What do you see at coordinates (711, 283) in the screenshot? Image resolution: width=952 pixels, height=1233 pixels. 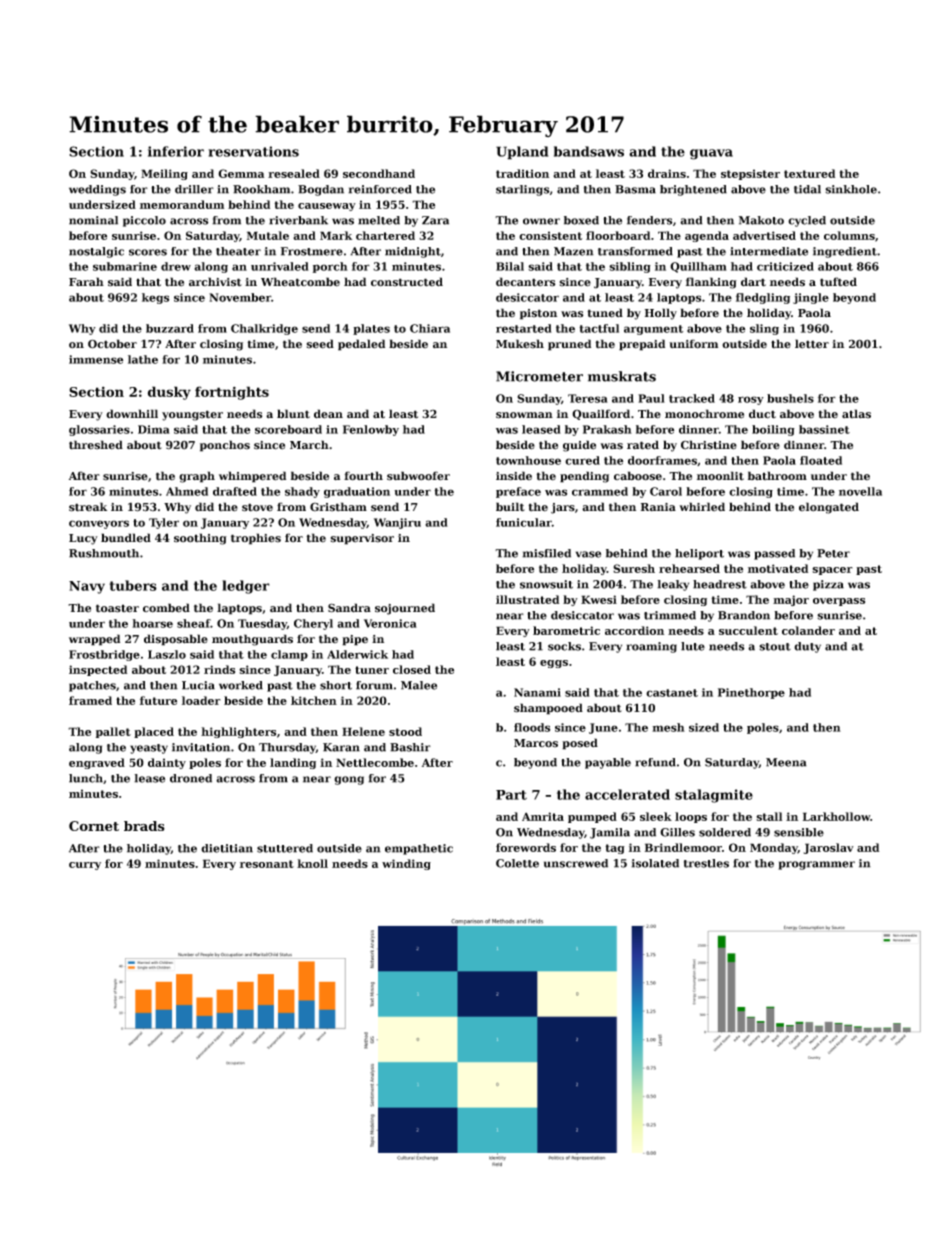 I see `flanking` at bounding box center [711, 283].
